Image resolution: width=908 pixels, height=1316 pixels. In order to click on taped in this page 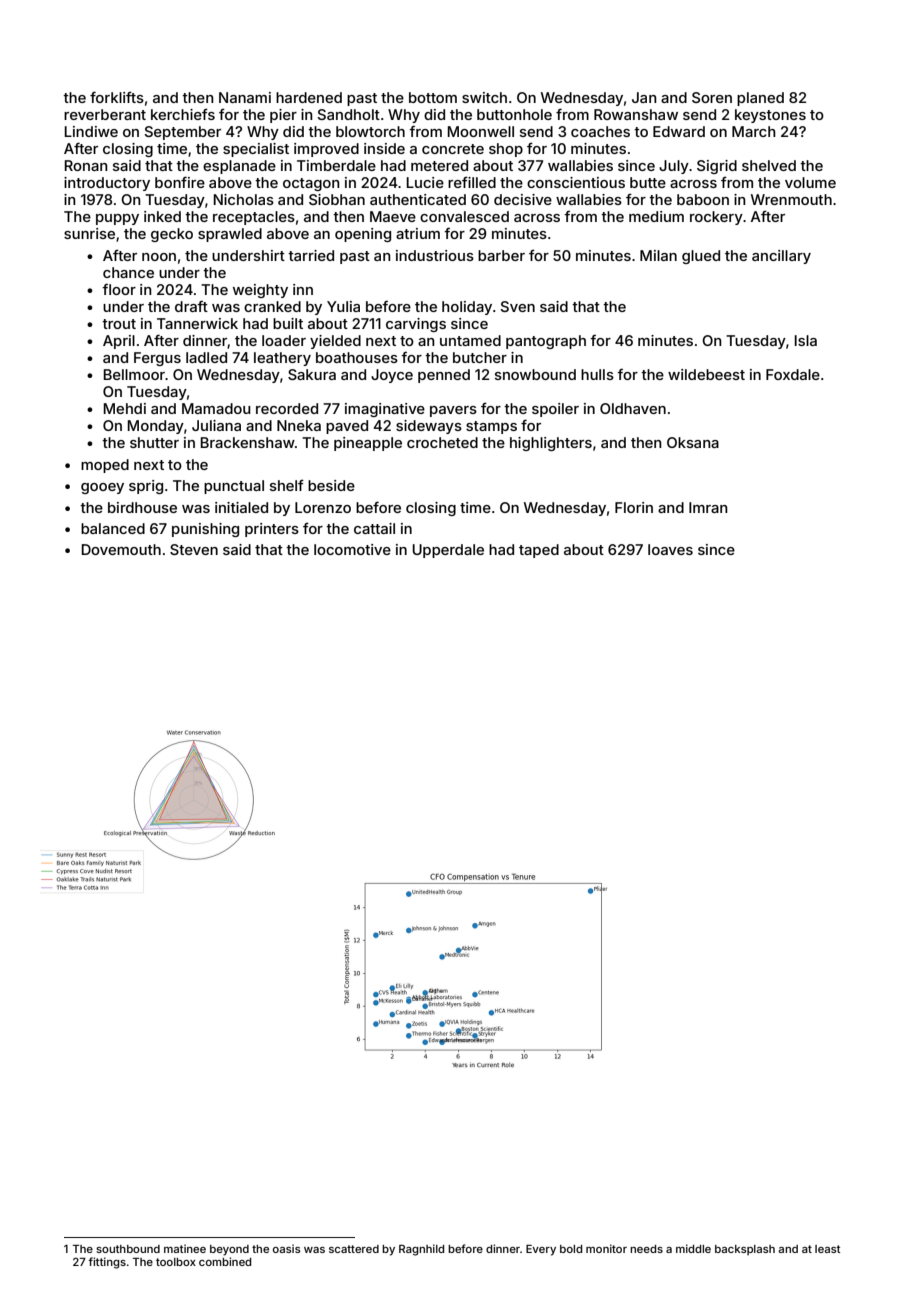, I will do `click(539, 551)`.
